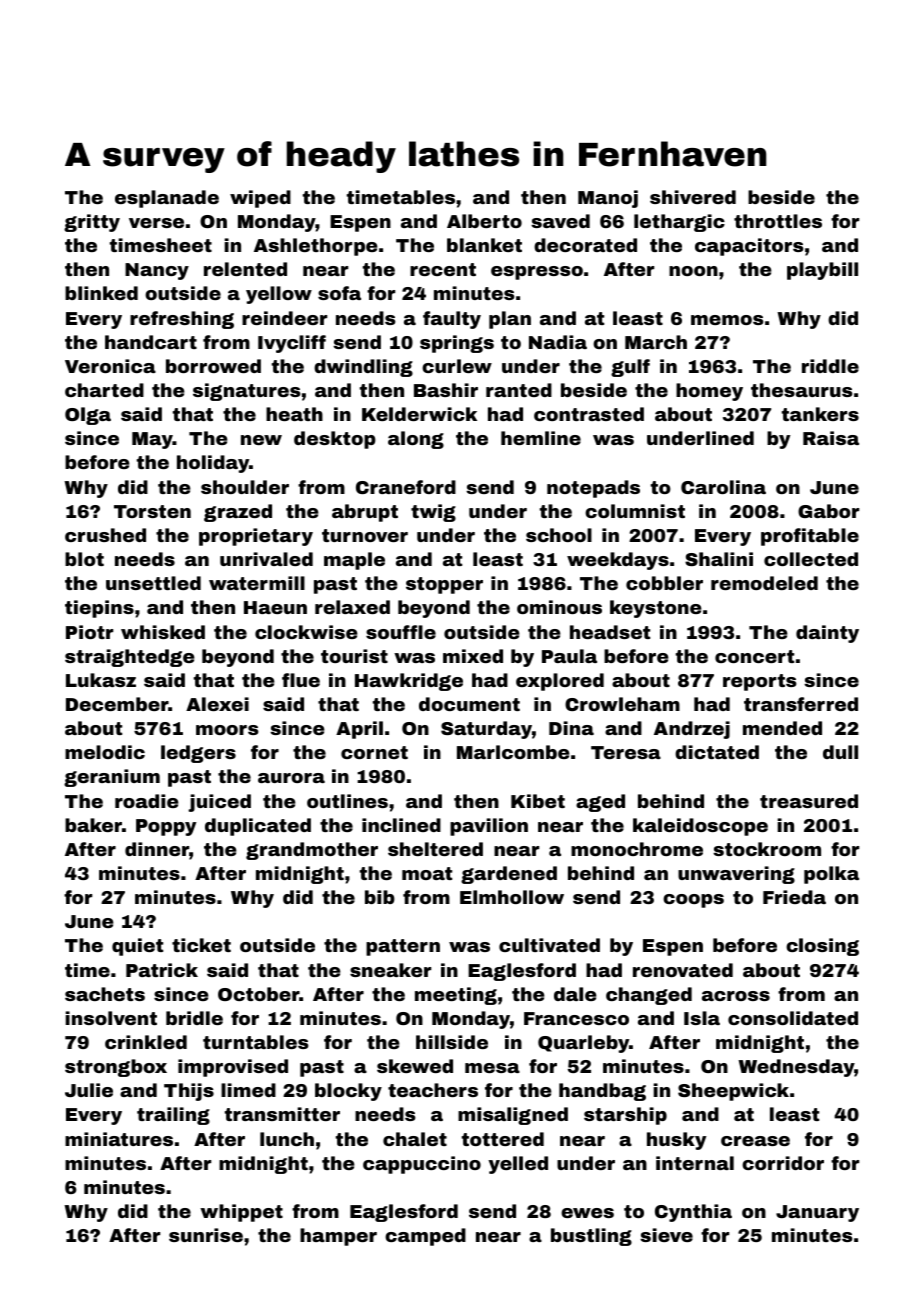 Image resolution: width=924 pixels, height=1311 pixels. What do you see at coordinates (92, 223) in the page?
I see `gritty` at bounding box center [92, 223].
